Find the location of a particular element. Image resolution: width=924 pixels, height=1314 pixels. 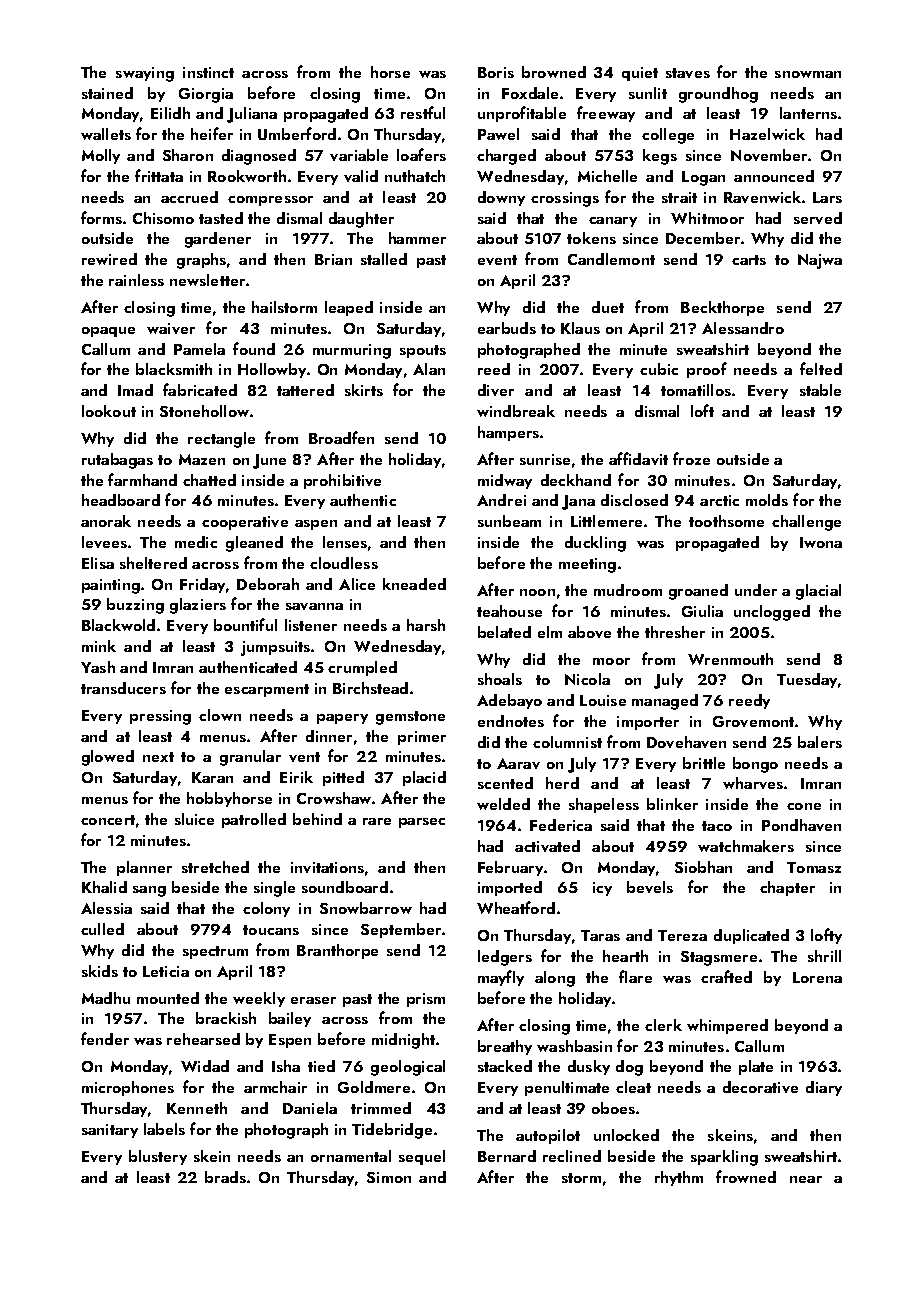

restful is located at coordinates (423, 112).
